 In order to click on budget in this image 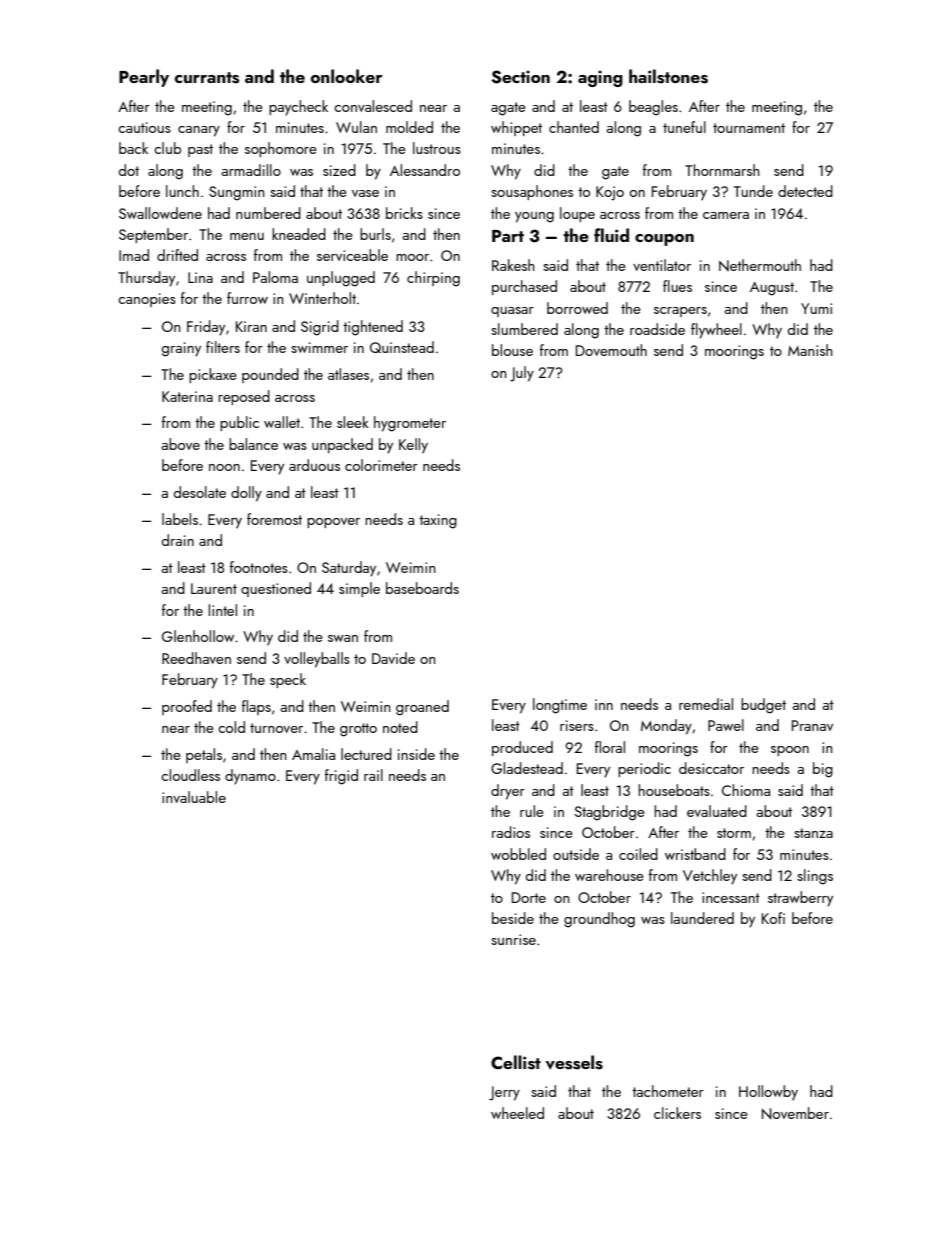, I will do `click(763, 706)`.
